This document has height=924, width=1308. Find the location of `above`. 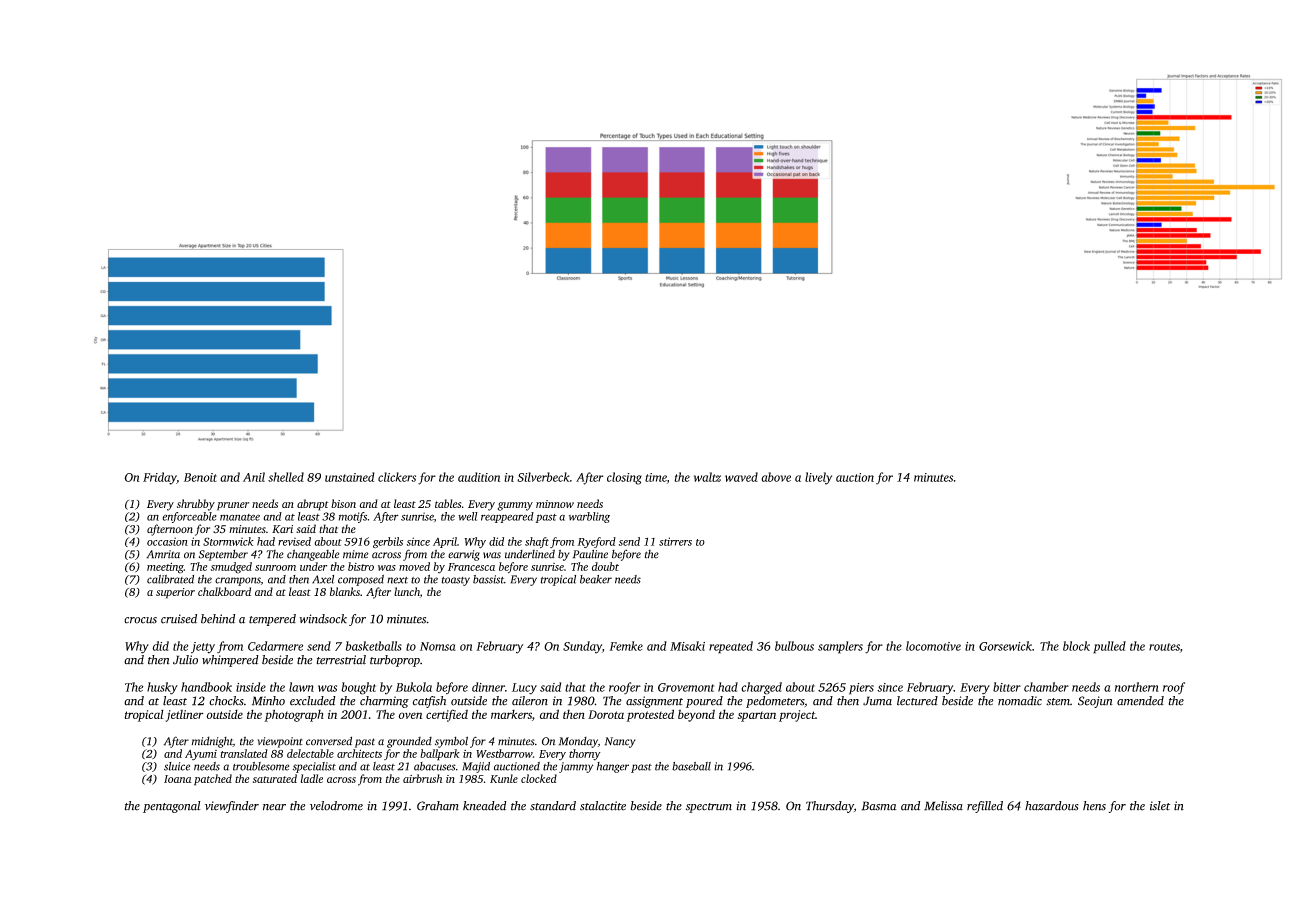

above is located at coordinates (776, 477).
